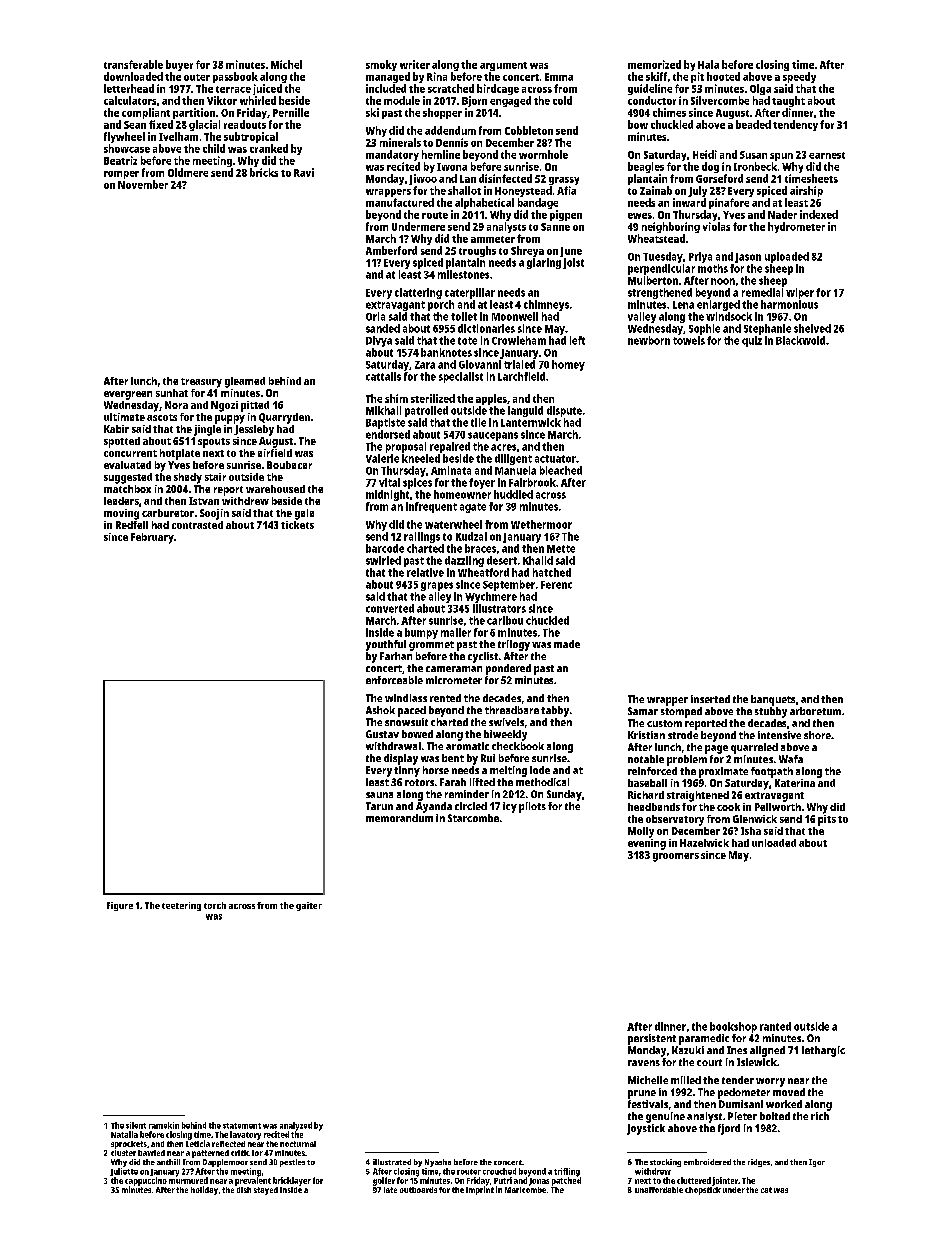  Describe the element at coordinates (753, 124) in the screenshot. I see `beaded` at that location.
